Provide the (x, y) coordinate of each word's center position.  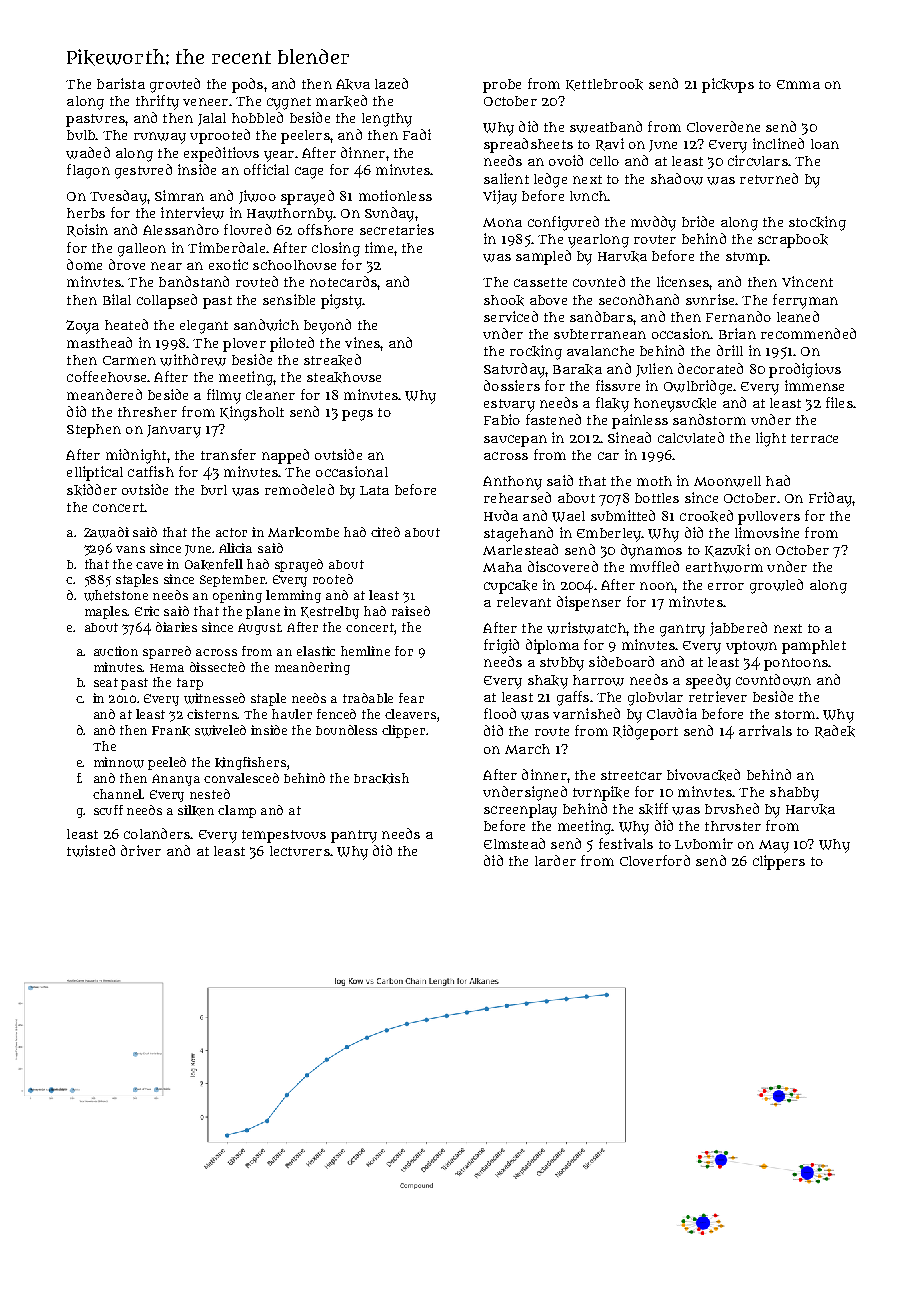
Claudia (672, 713)
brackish (381, 778)
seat (106, 682)
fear (411, 698)
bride (698, 221)
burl (214, 490)
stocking (817, 223)
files (839, 402)
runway (160, 138)
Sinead (629, 437)
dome (84, 264)
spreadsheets (528, 145)
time (379, 247)
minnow (119, 762)
